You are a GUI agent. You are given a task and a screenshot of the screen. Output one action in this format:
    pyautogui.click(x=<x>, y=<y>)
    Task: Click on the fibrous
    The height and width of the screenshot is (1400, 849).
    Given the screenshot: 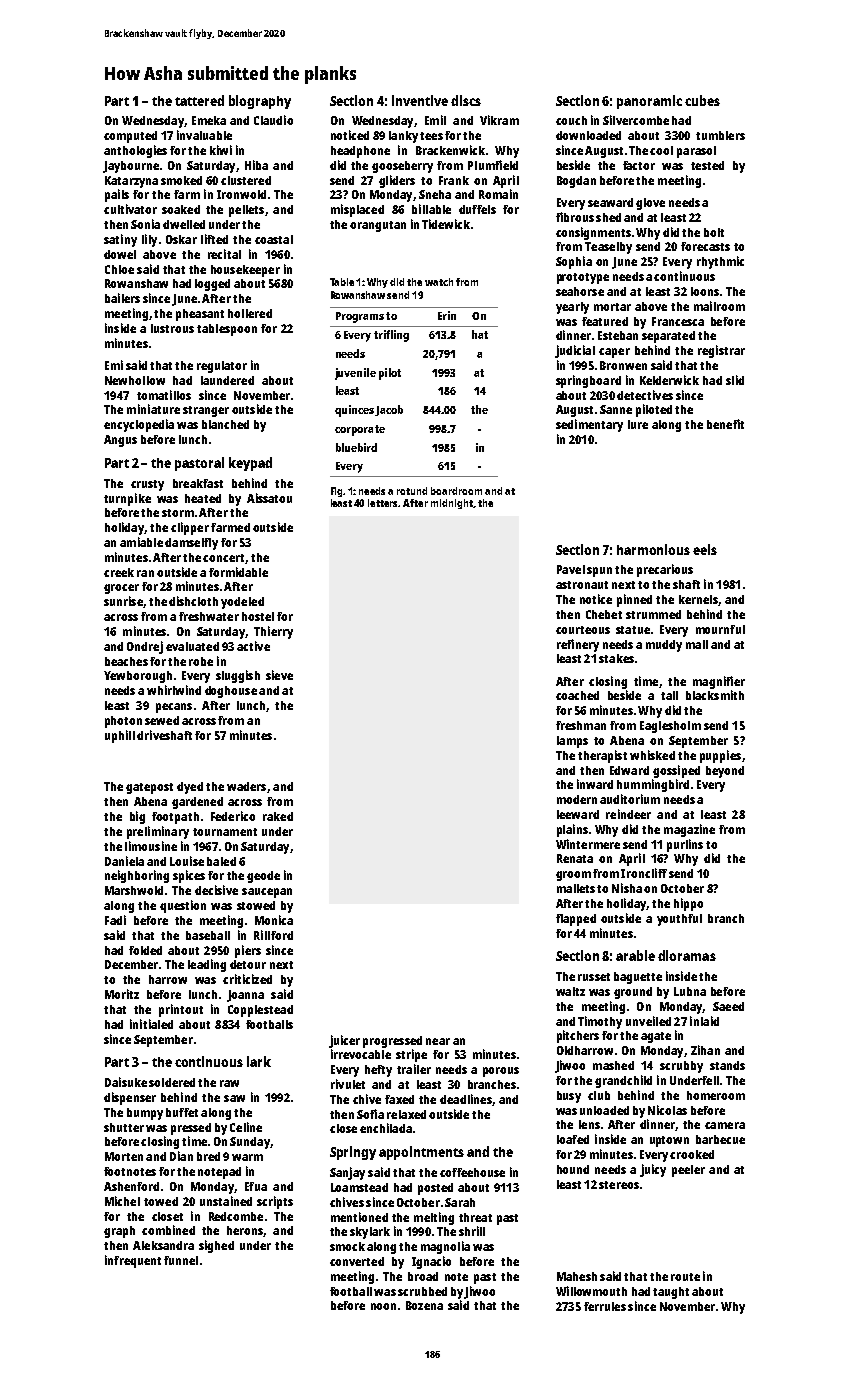 What is the action you would take?
    pyautogui.click(x=575, y=217)
